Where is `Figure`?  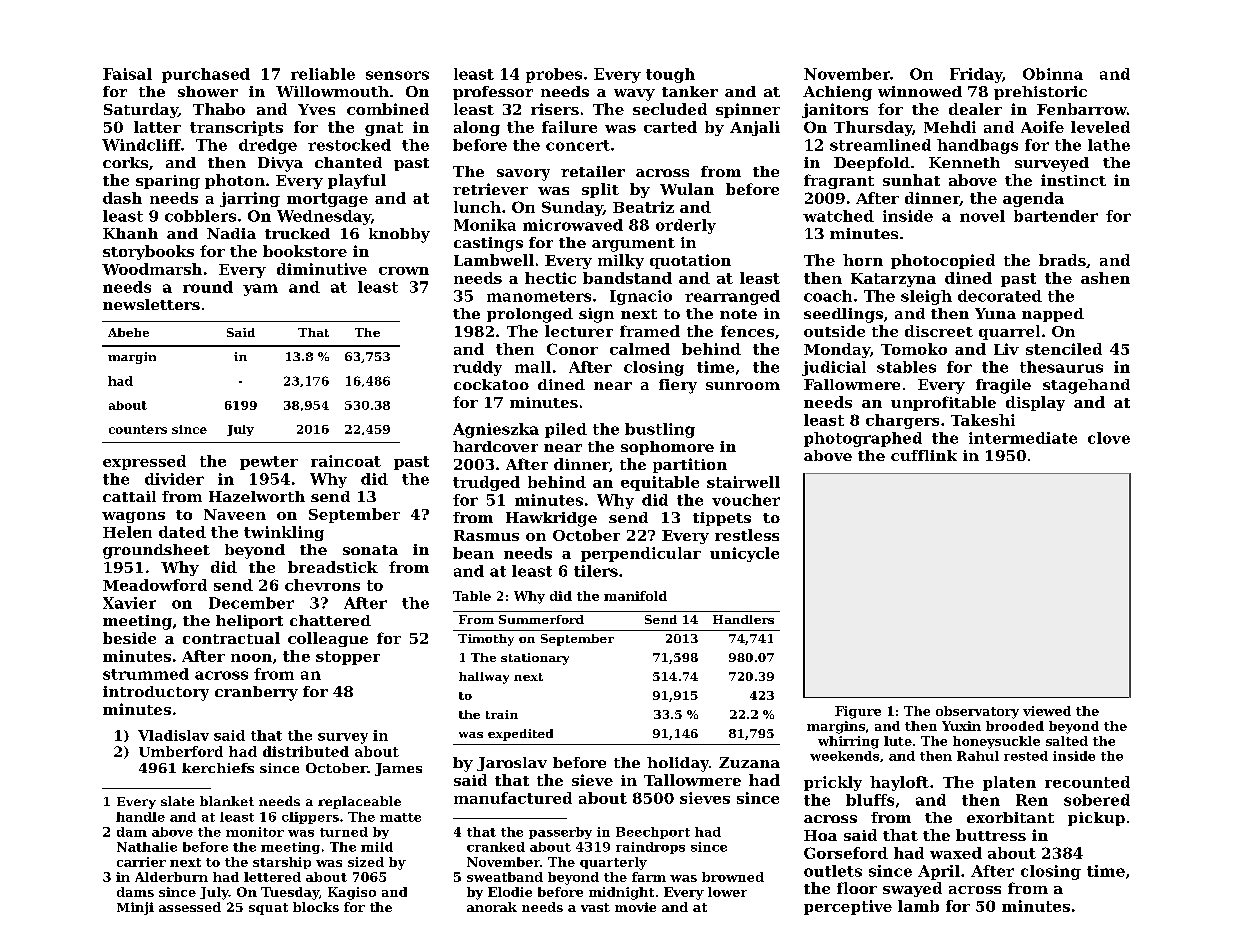 Figure is located at coordinates (858, 712).
